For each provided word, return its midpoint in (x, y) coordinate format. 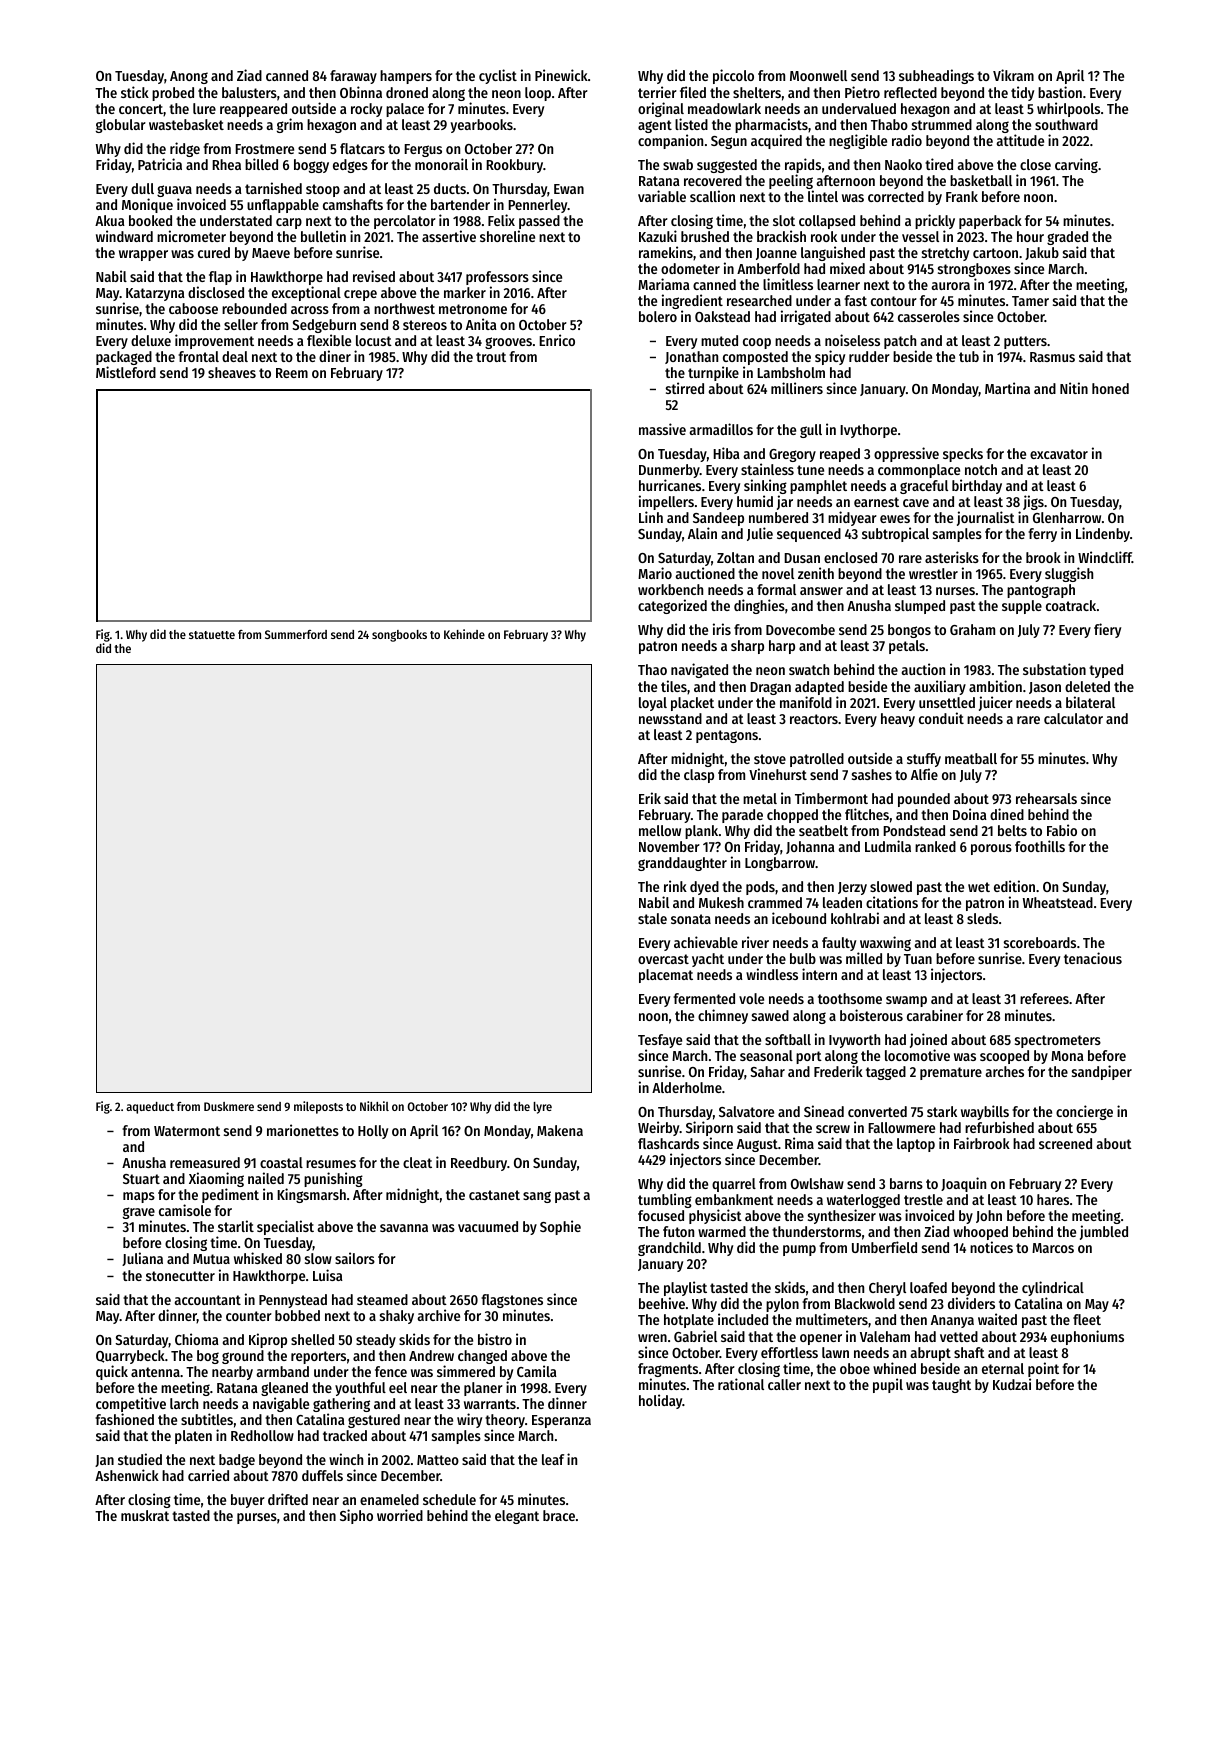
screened (1065, 1143)
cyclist (498, 76)
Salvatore (746, 1111)
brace (559, 1515)
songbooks (399, 636)
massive (662, 429)
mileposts (318, 1107)
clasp (699, 776)
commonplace (919, 471)
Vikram (1013, 75)
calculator (1073, 718)
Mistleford (126, 372)
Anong (189, 77)
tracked (345, 1435)
